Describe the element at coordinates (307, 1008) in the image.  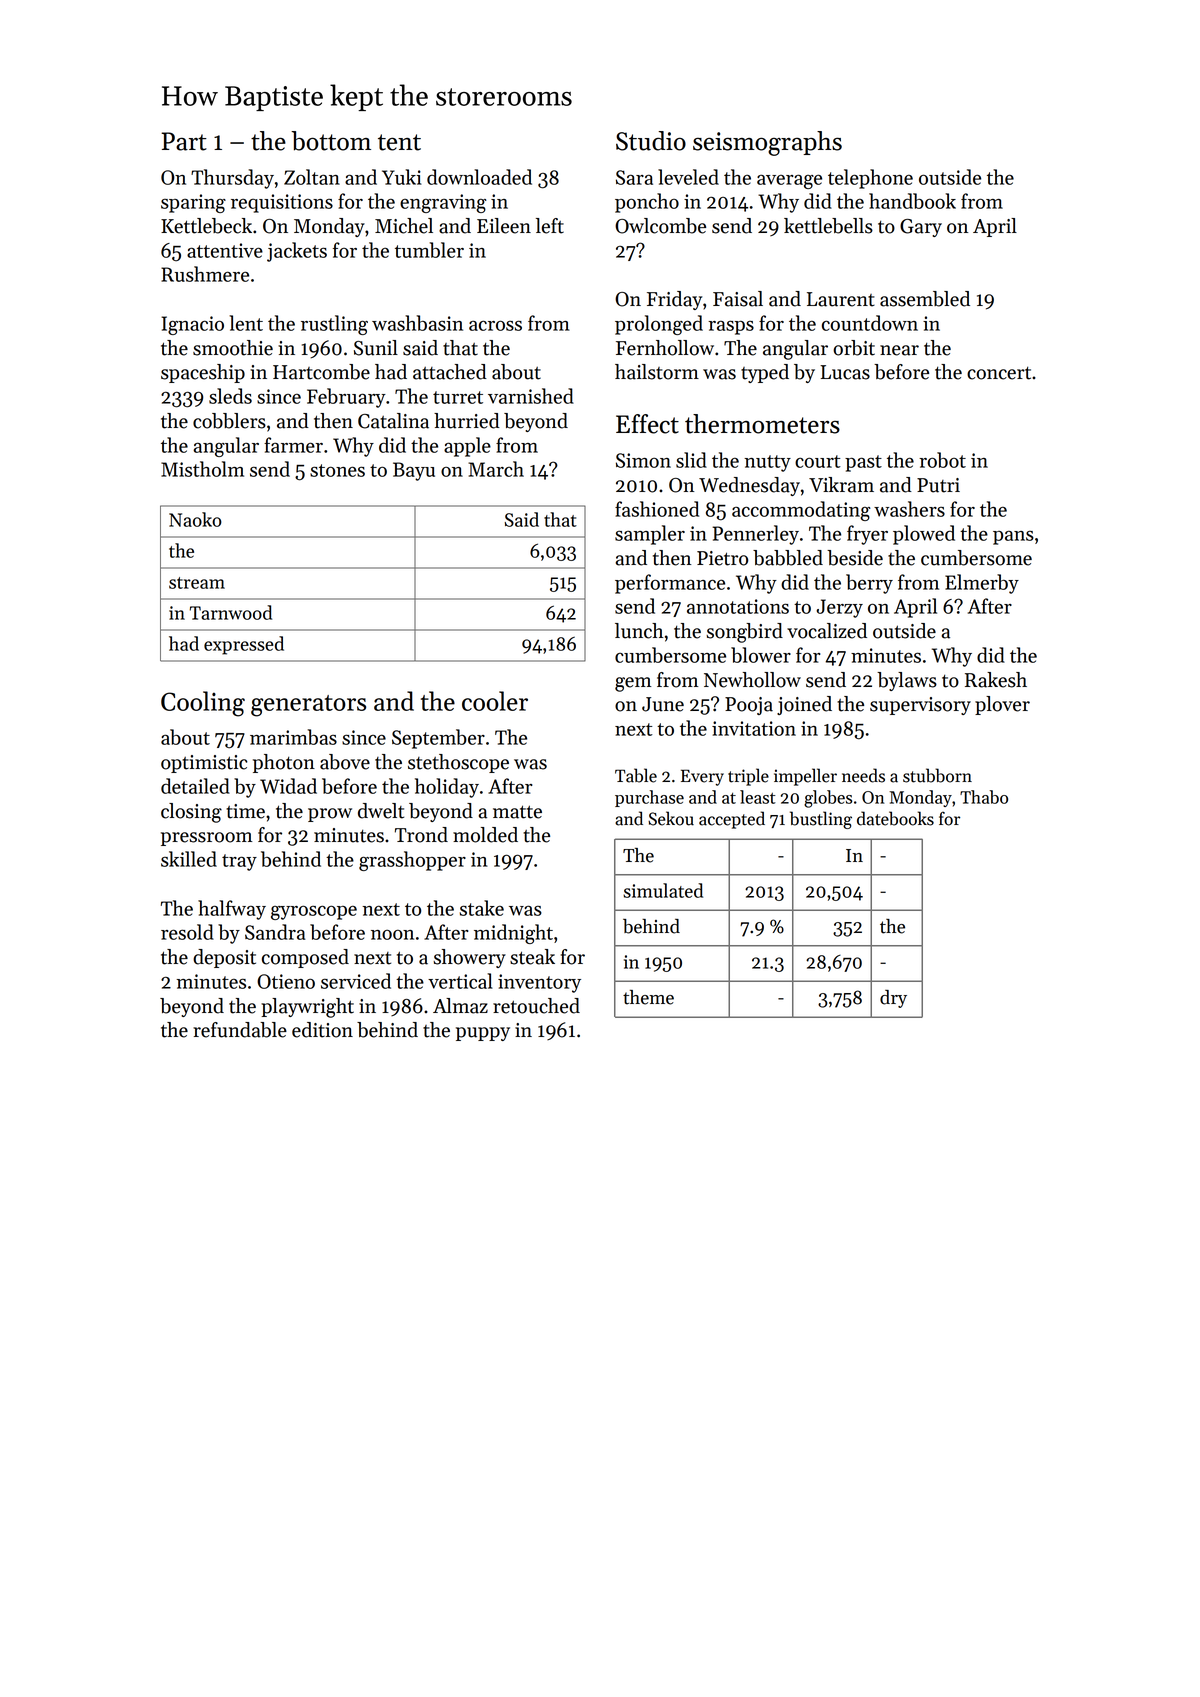
I see `playwright` at that location.
